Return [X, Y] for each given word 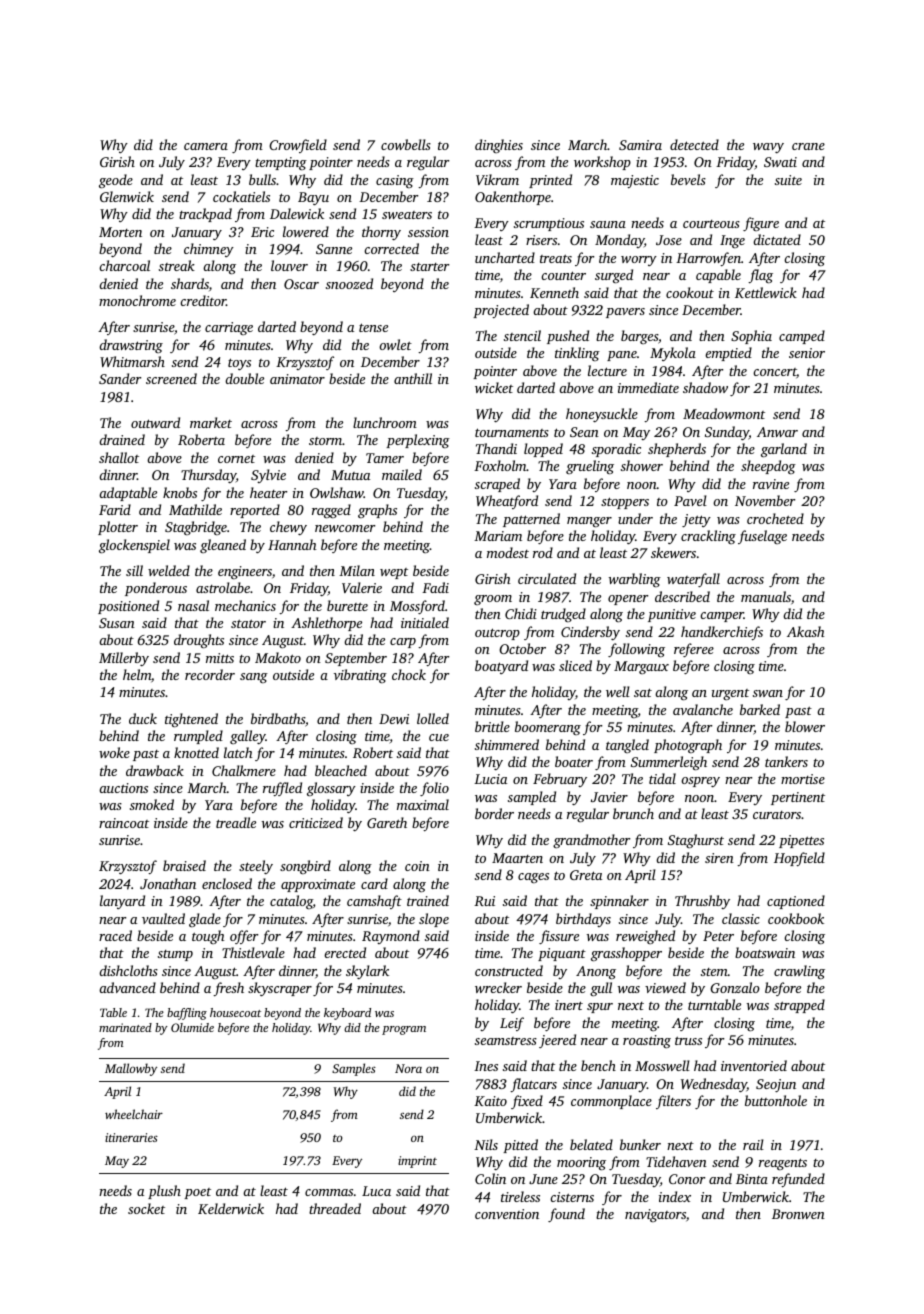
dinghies [499, 146]
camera [206, 146]
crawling [799, 972]
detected [694, 144]
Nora [408, 1068]
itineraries [131, 1137]
